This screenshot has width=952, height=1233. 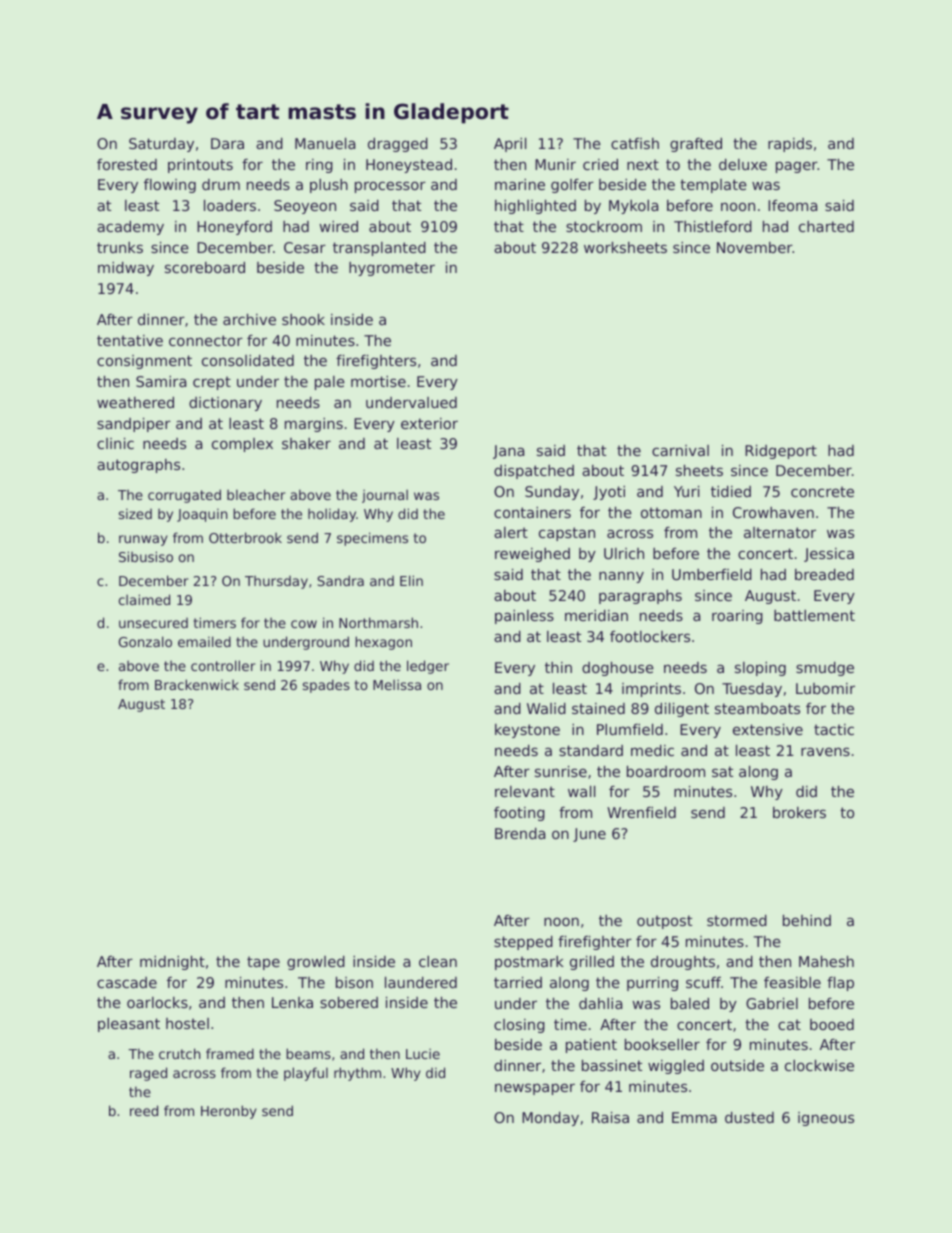 What do you see at coordinates (248, 360) in the screenshot?
I see `consolidated` at bounding box center [248, 360].
